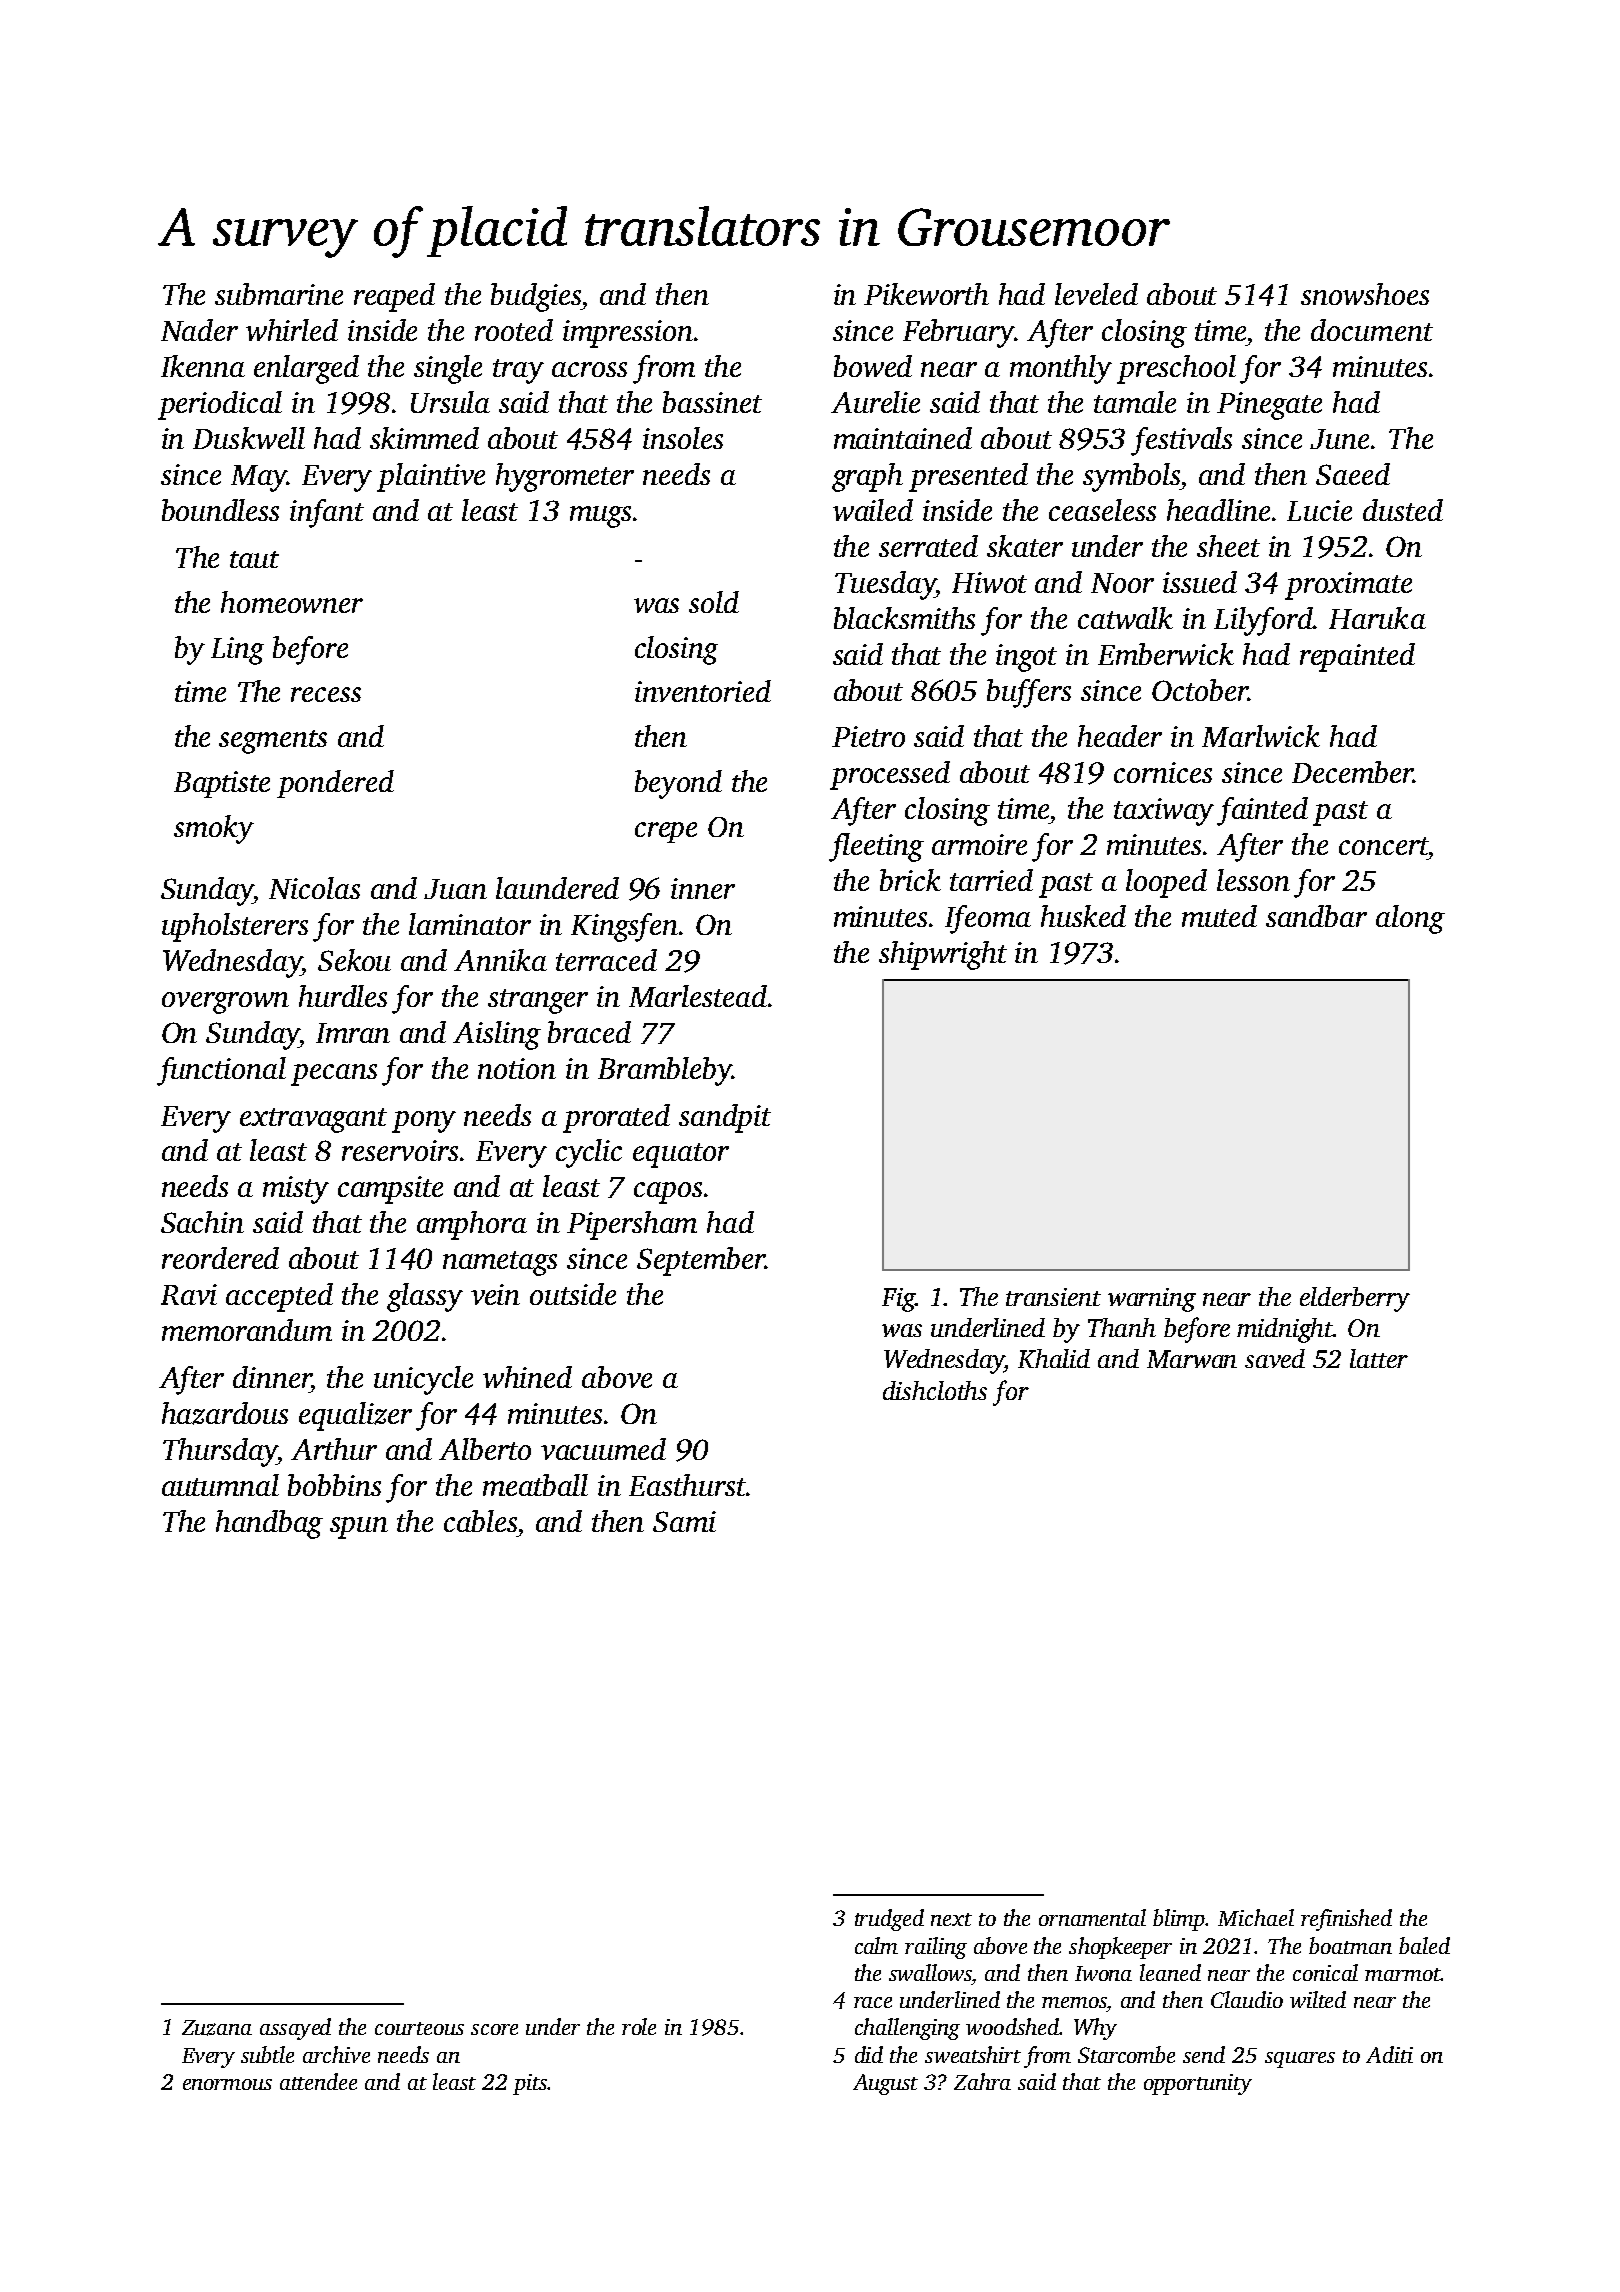 The height and width of the screenshot is (2292, 1620). What do you see at coordinates (189, 1294) in the screenshot?
I see `Ravi` at bounding box center [189, 1294].
